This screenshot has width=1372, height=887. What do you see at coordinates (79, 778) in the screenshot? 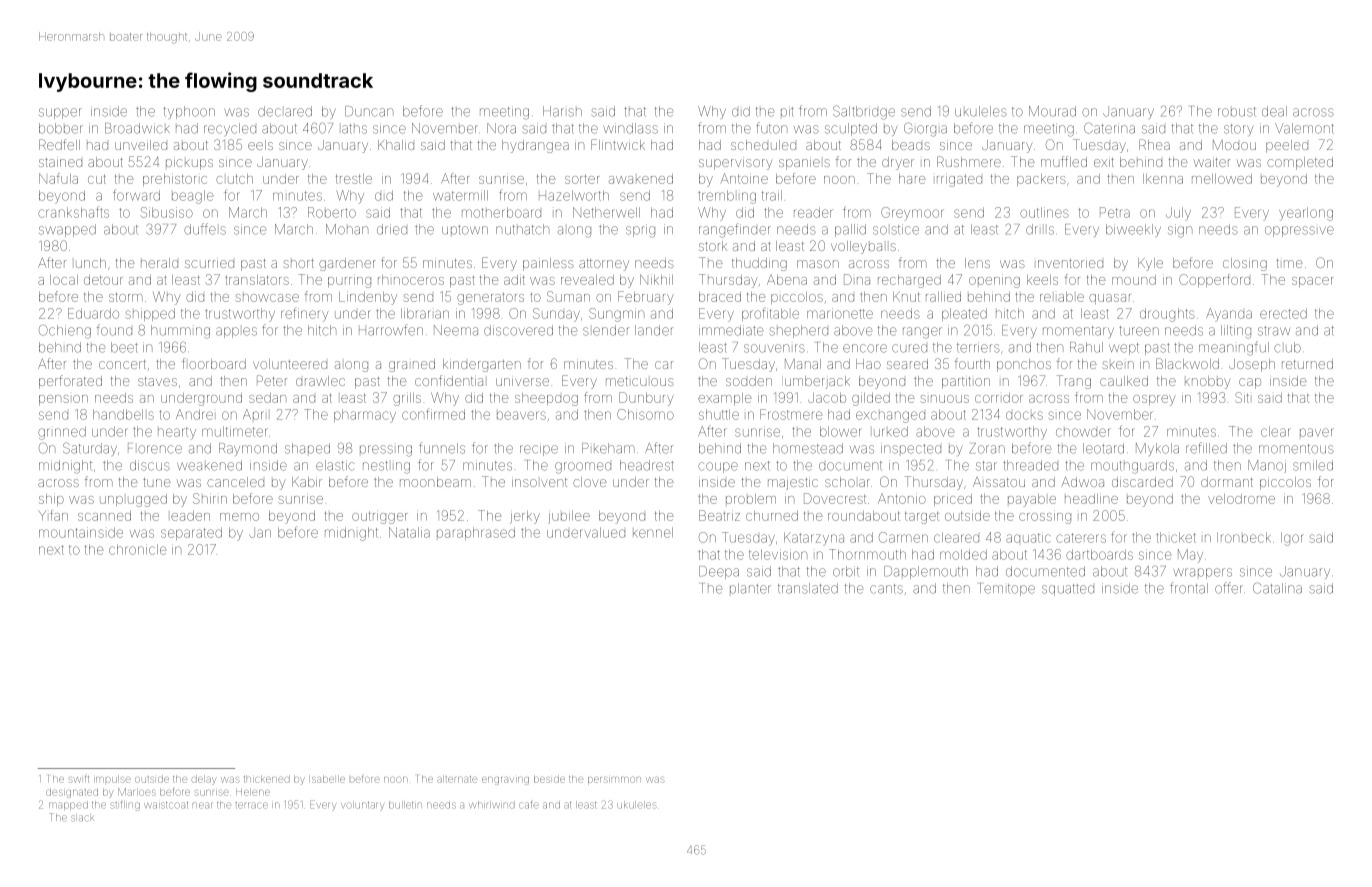
I see `swift` at bounding box center [79, 778].
